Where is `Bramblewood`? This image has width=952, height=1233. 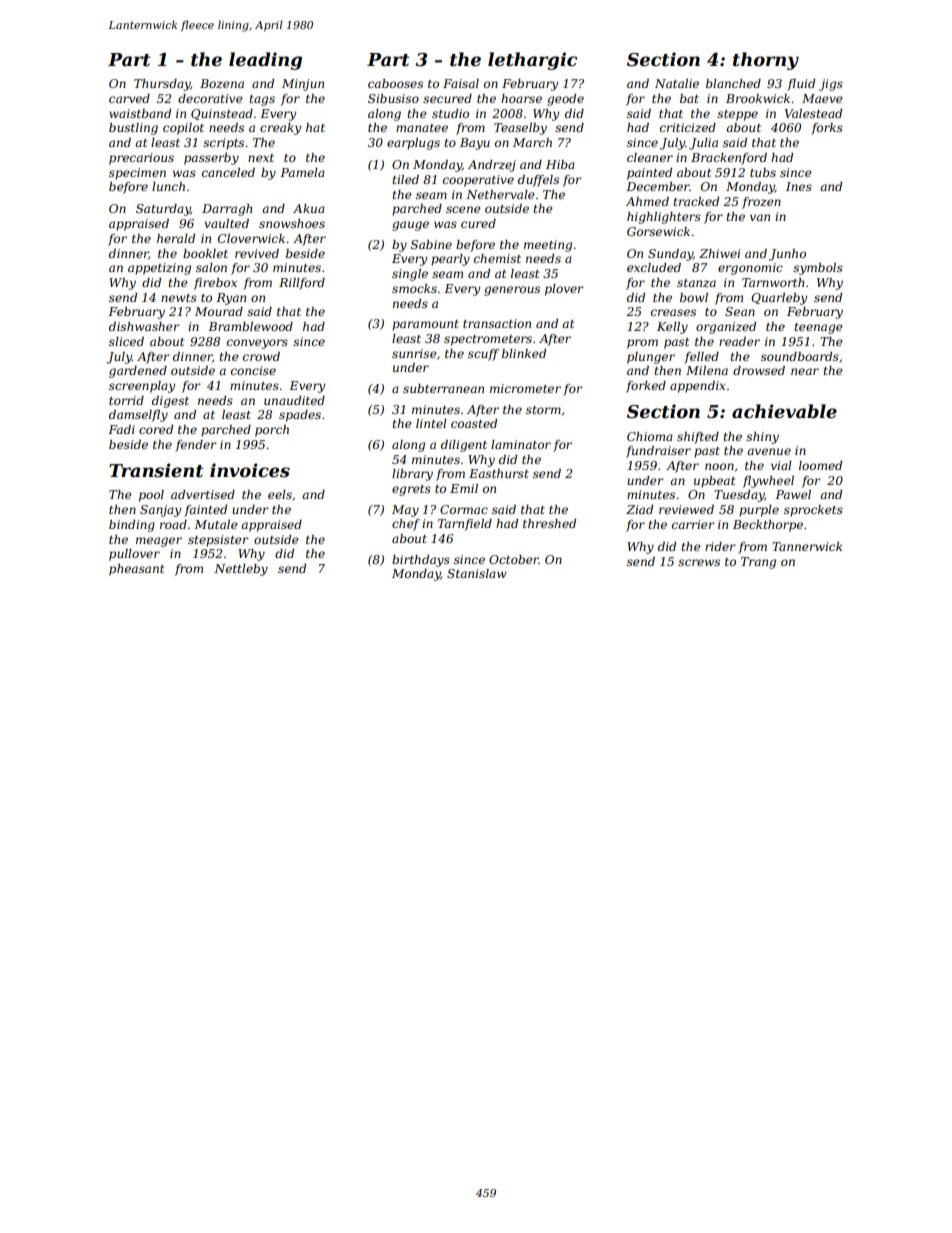
Bramblewood is located at coordinates (250, 326).
